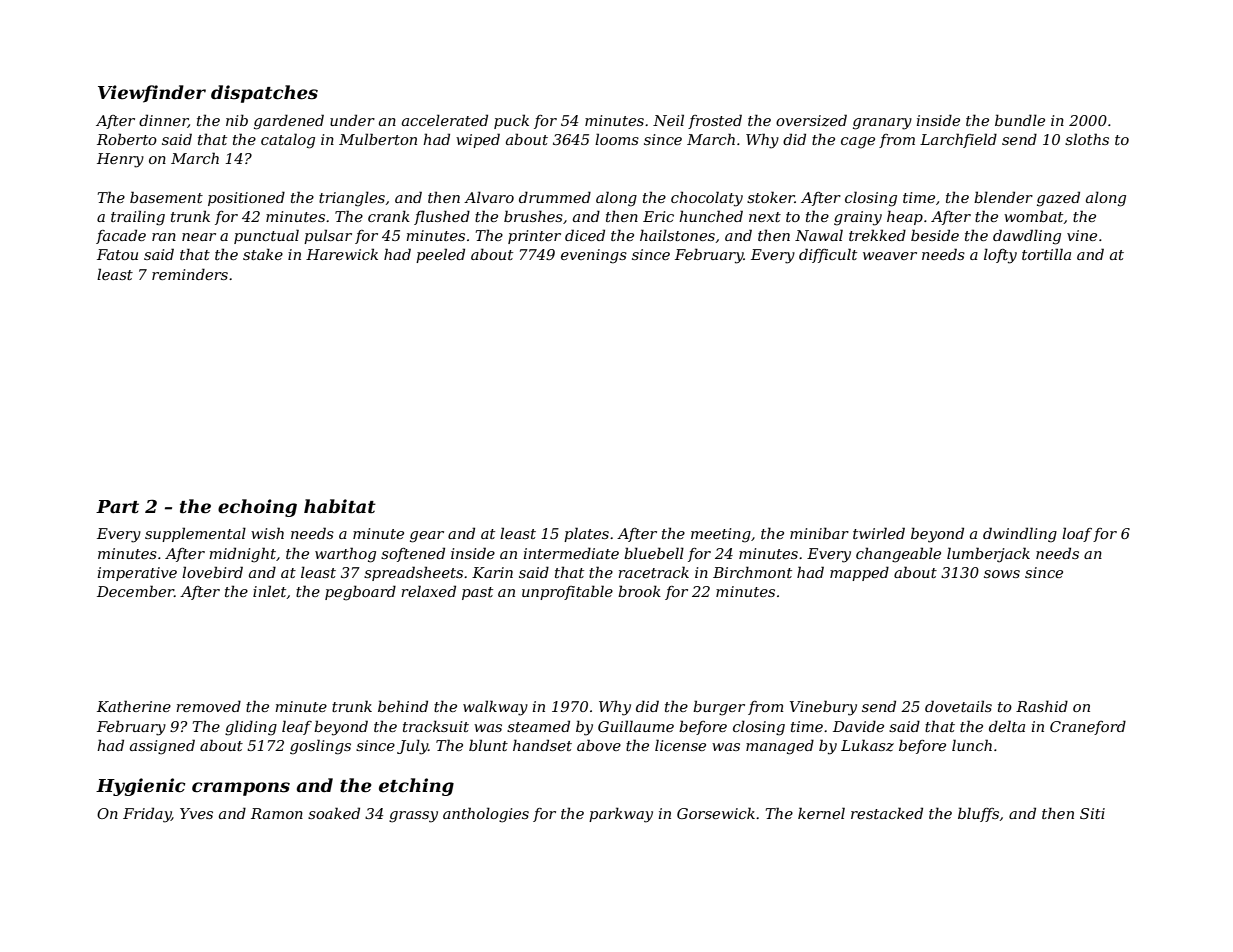 This document has height=952, width=1233. I want to click on reminders, so click(190, 274).
